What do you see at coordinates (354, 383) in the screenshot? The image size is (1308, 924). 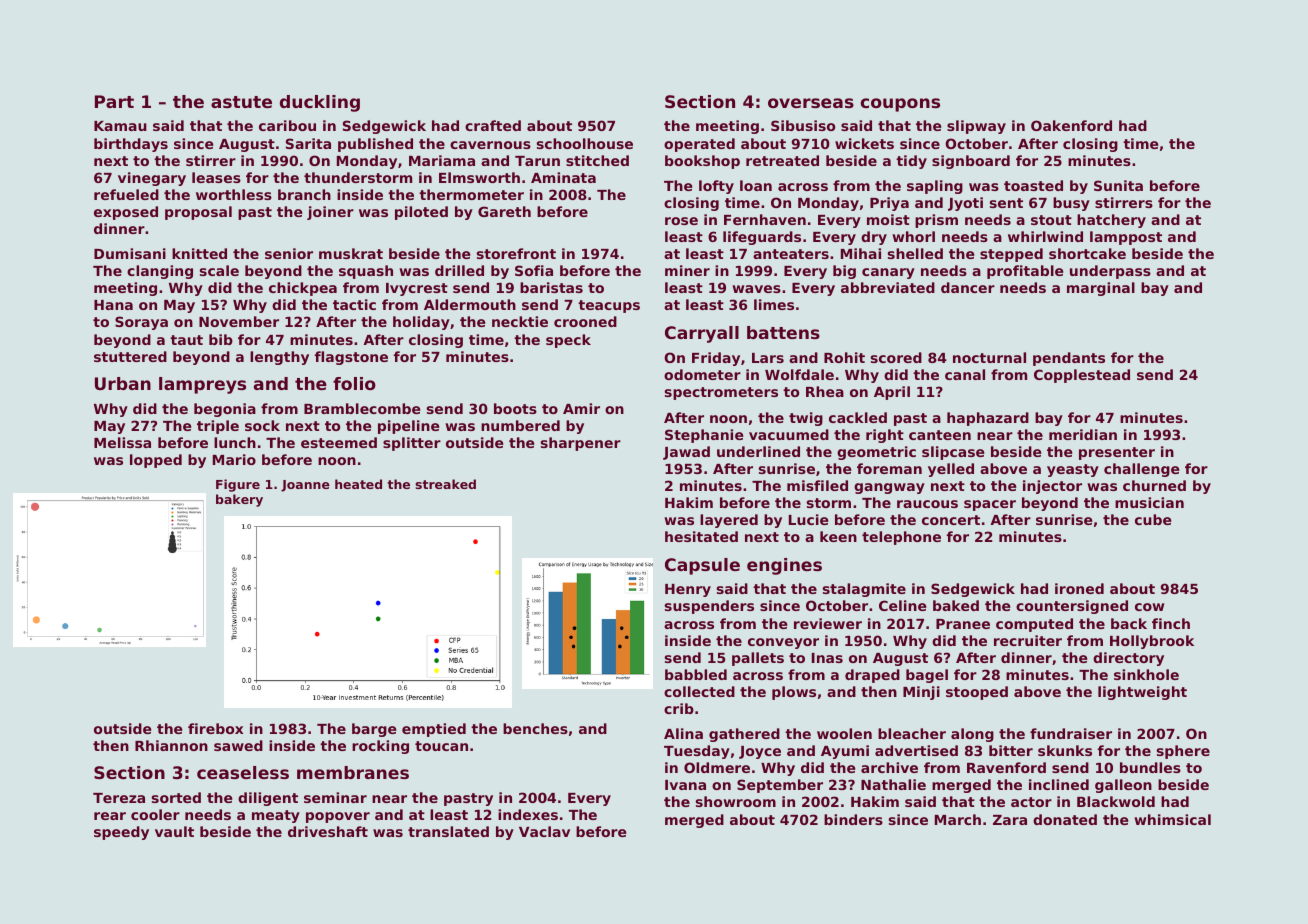 I see `folio` at bounding box center [354, 383].
